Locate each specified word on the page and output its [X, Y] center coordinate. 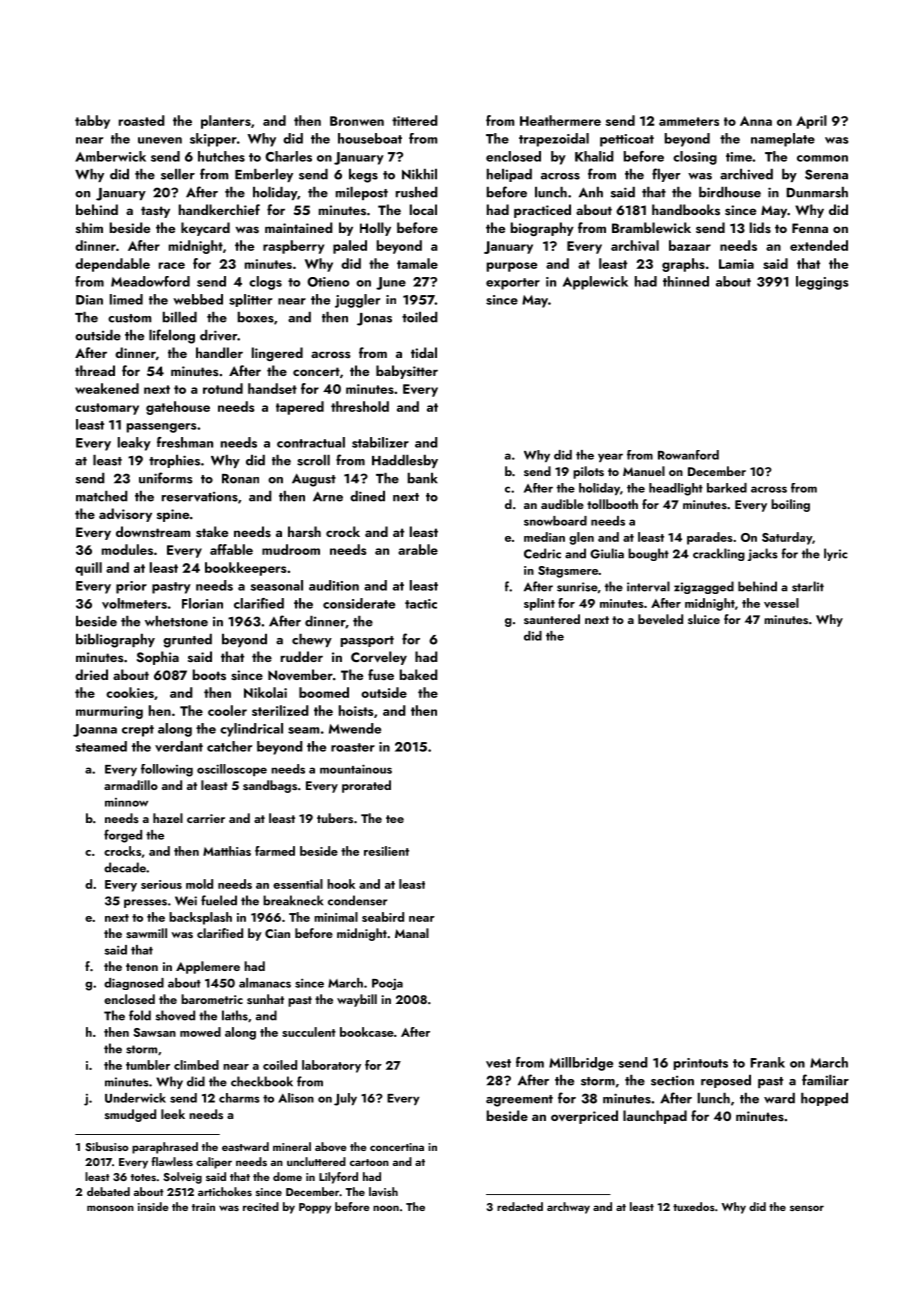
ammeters [689, 121]
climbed [196, 1065]
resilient [386, 851]
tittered [415, 120]
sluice [704, 619]
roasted [142, 120]
